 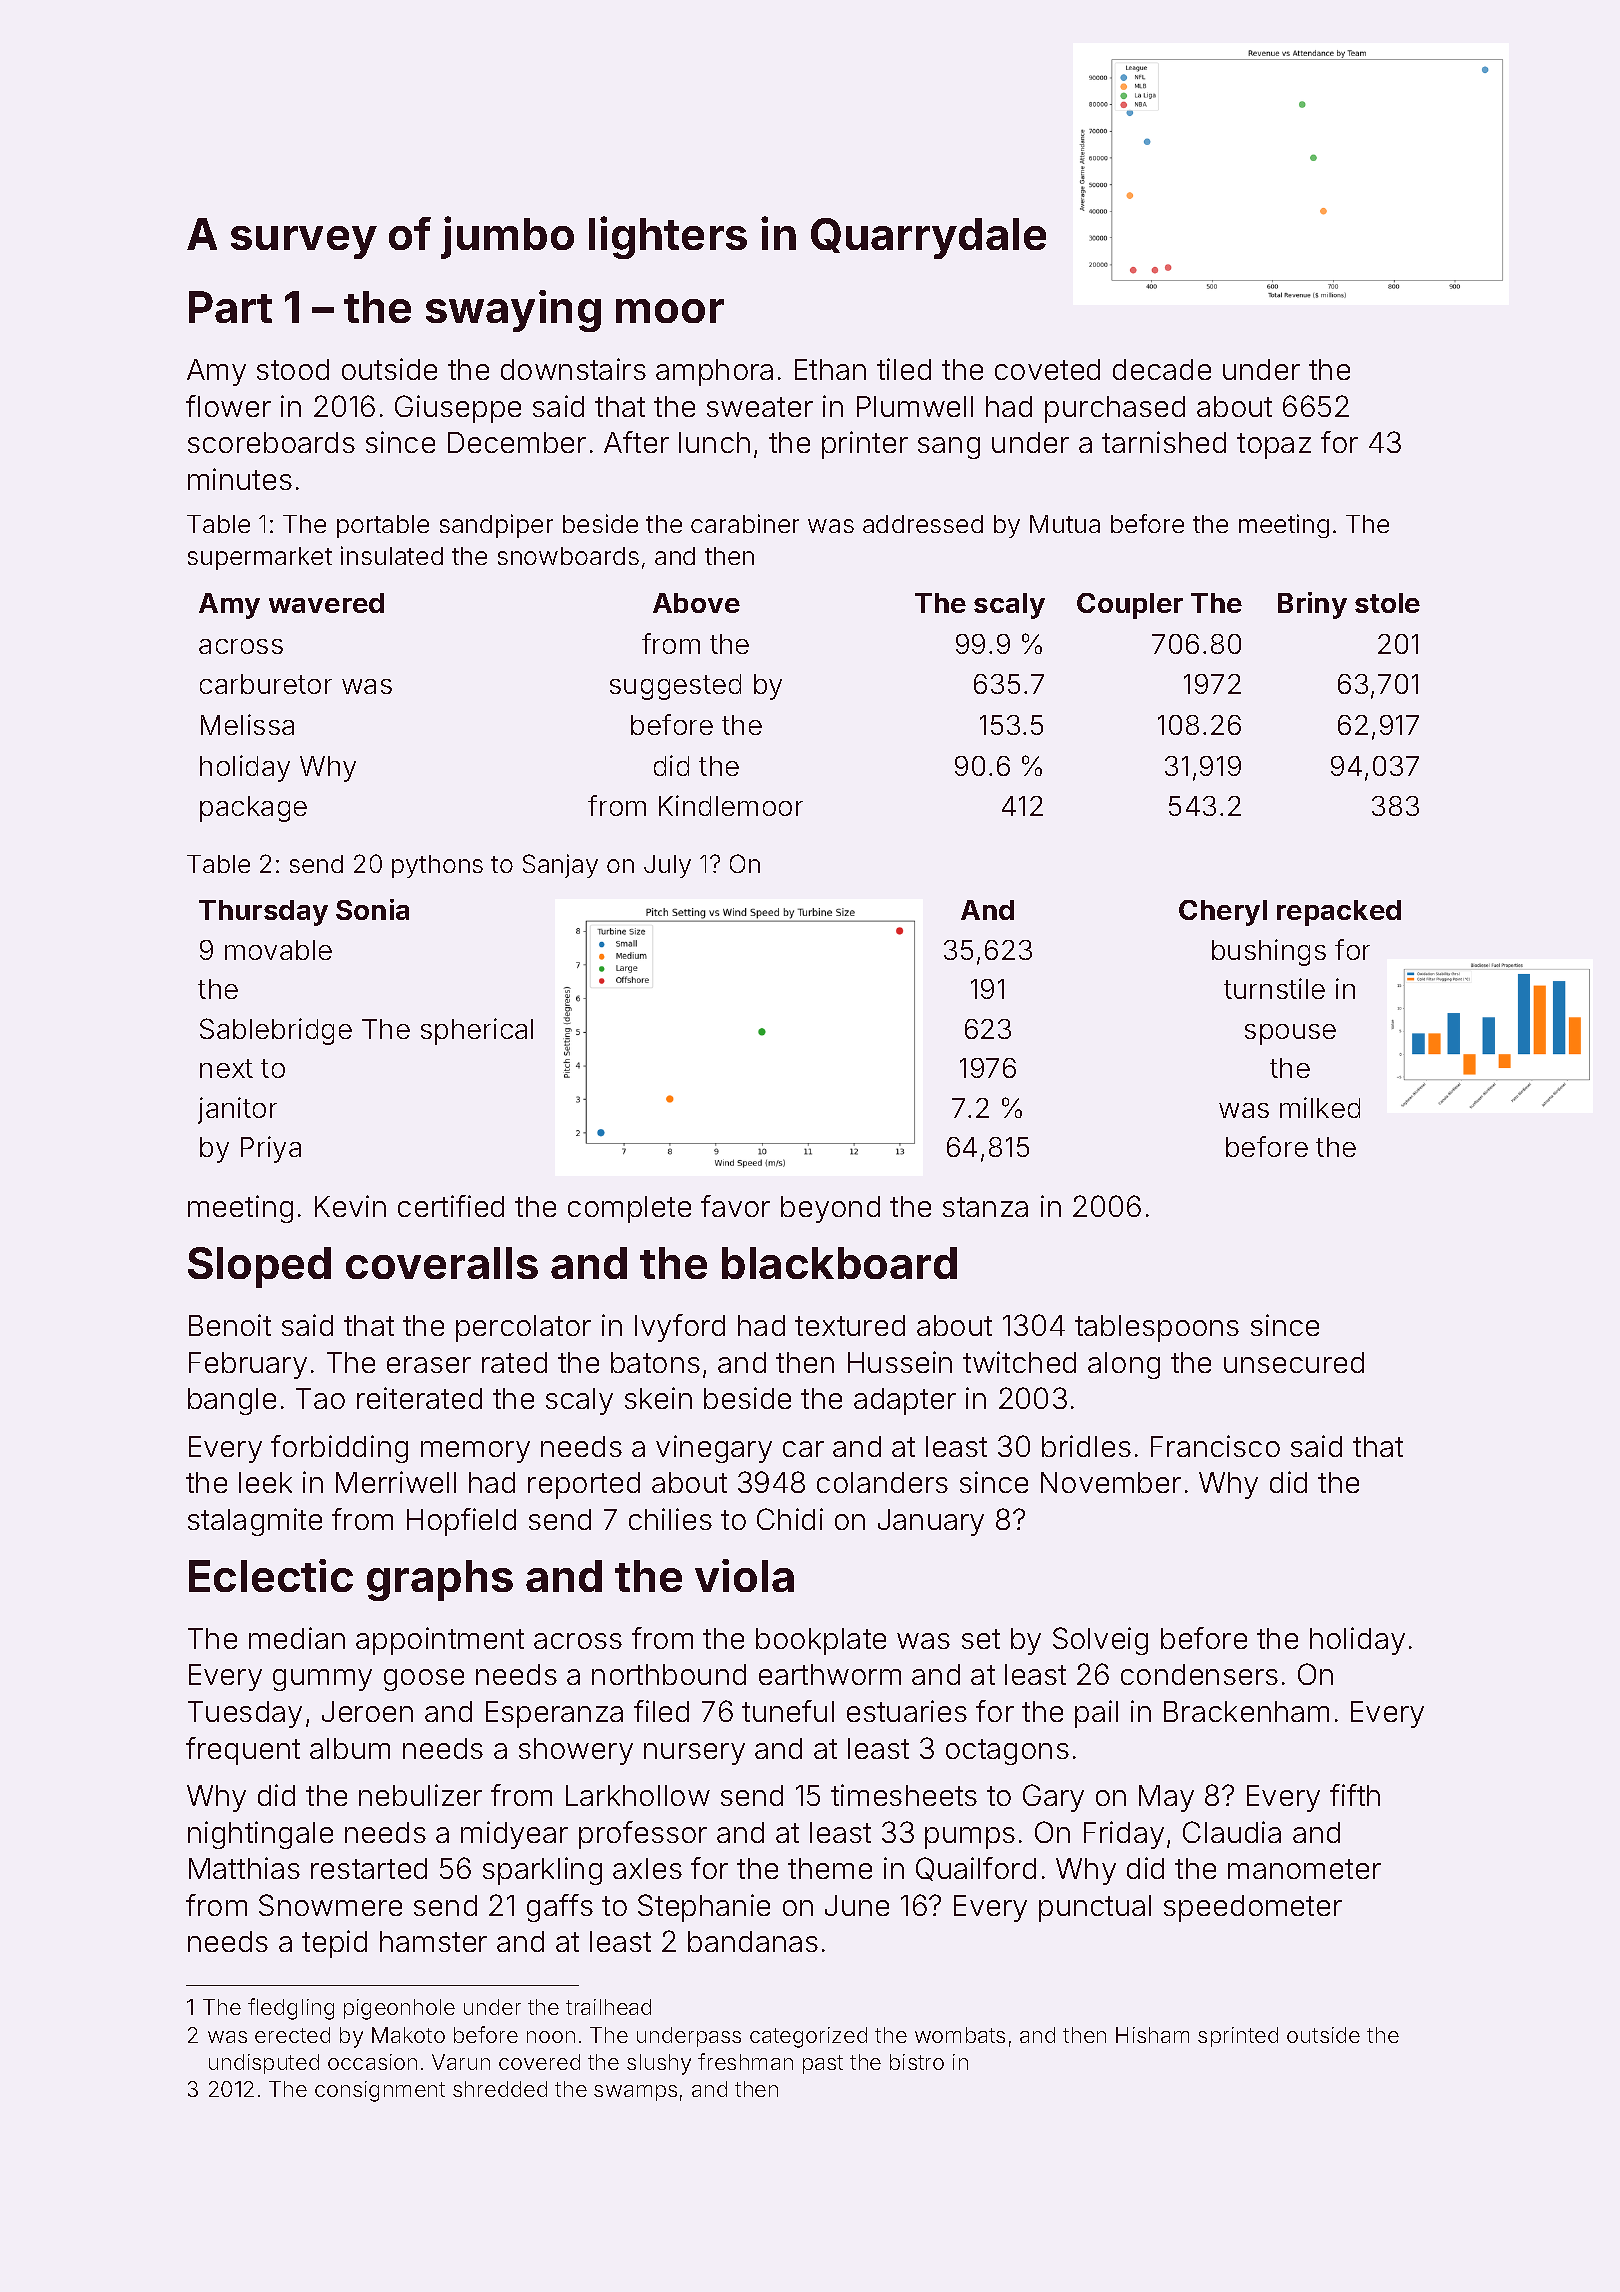 I want to click on punctual, so click(x=1095, y=1908).
